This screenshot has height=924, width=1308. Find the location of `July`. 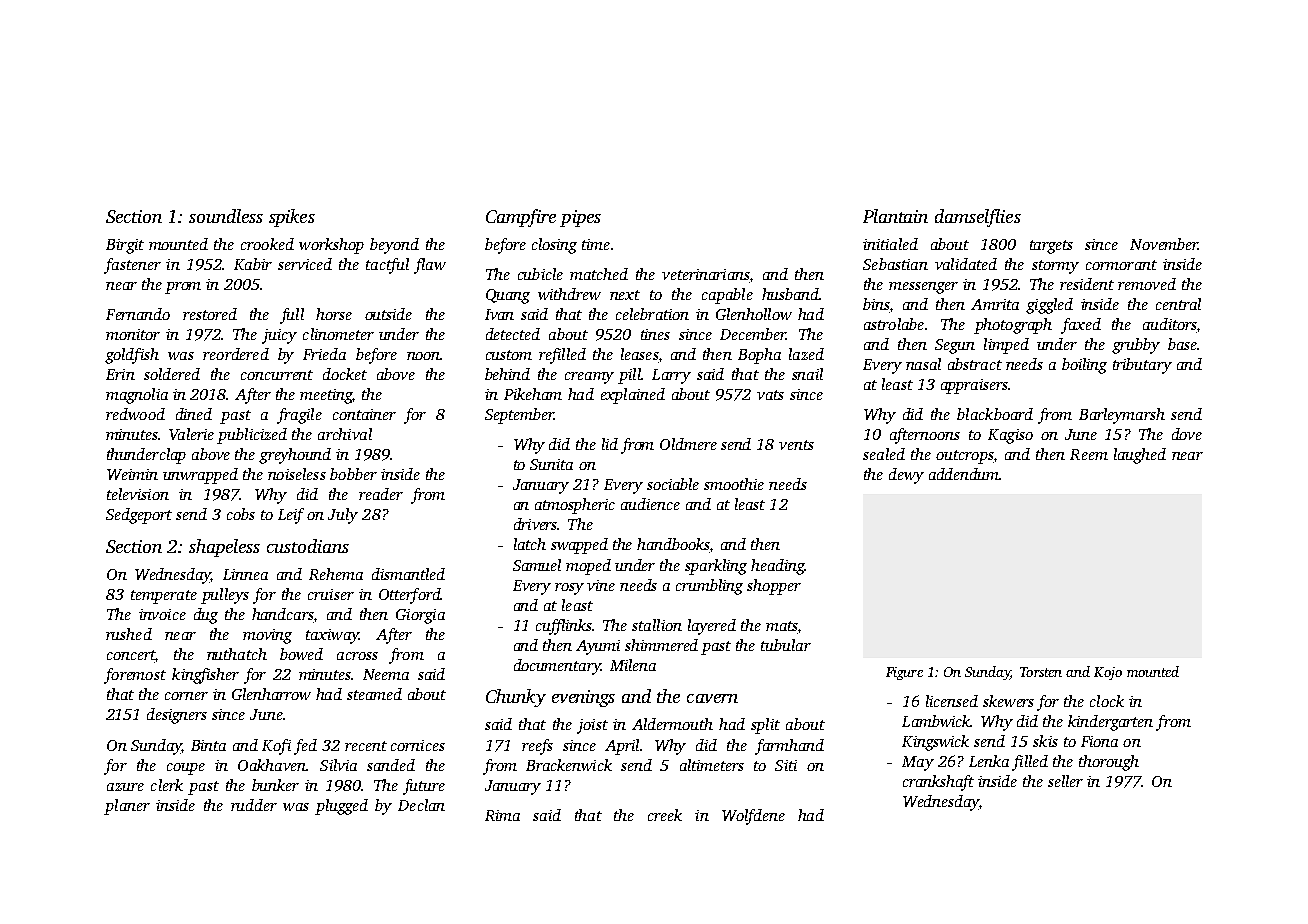

July is located at coordinates (343, 516).
